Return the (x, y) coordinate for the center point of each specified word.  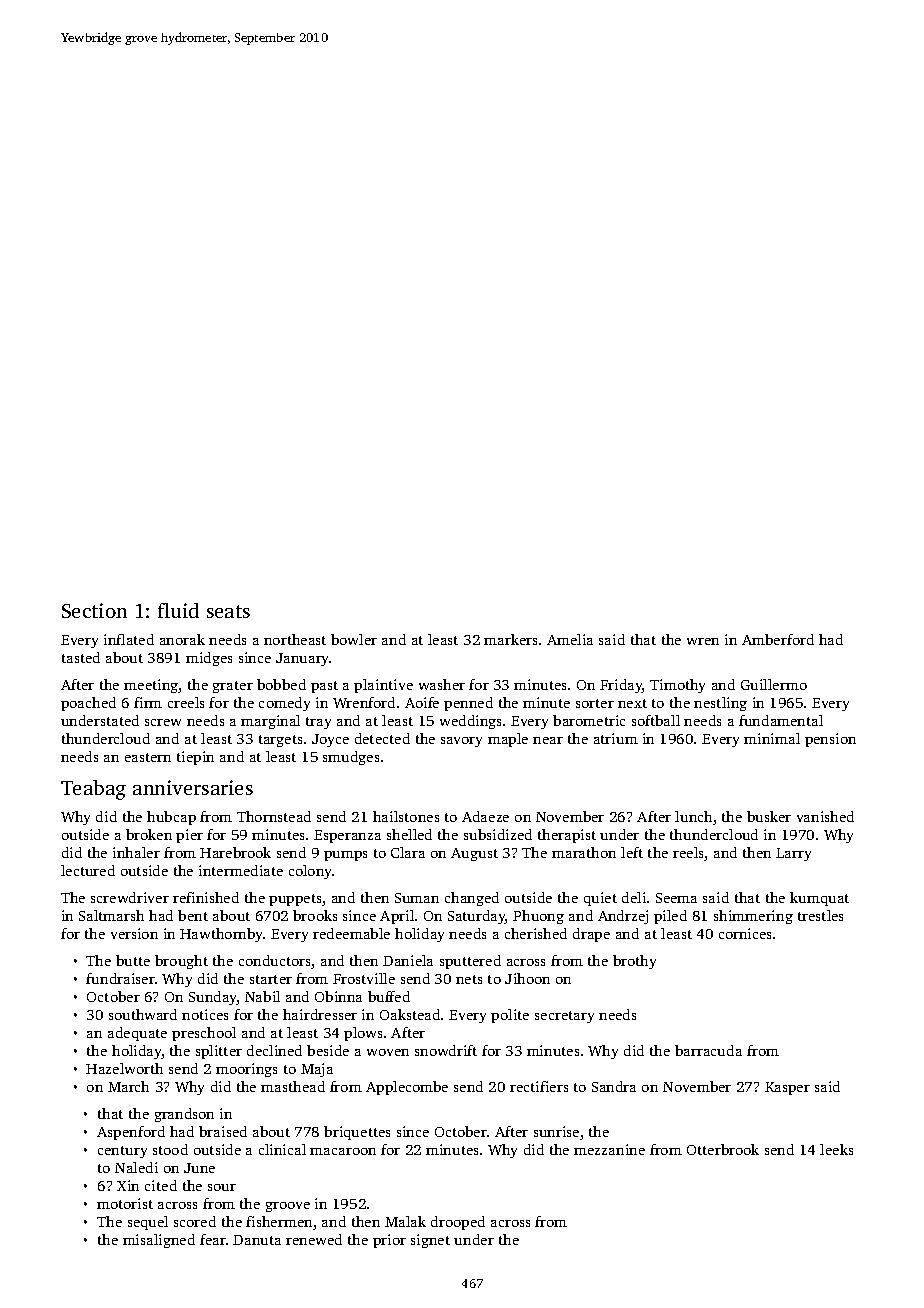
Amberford (778, 639)
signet (430, 1241)
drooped (458, 1223)
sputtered (470, 962)
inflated (129, 639)
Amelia (570, 639)
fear (213, 1239)
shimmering (753, 917)
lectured (88, 870)
